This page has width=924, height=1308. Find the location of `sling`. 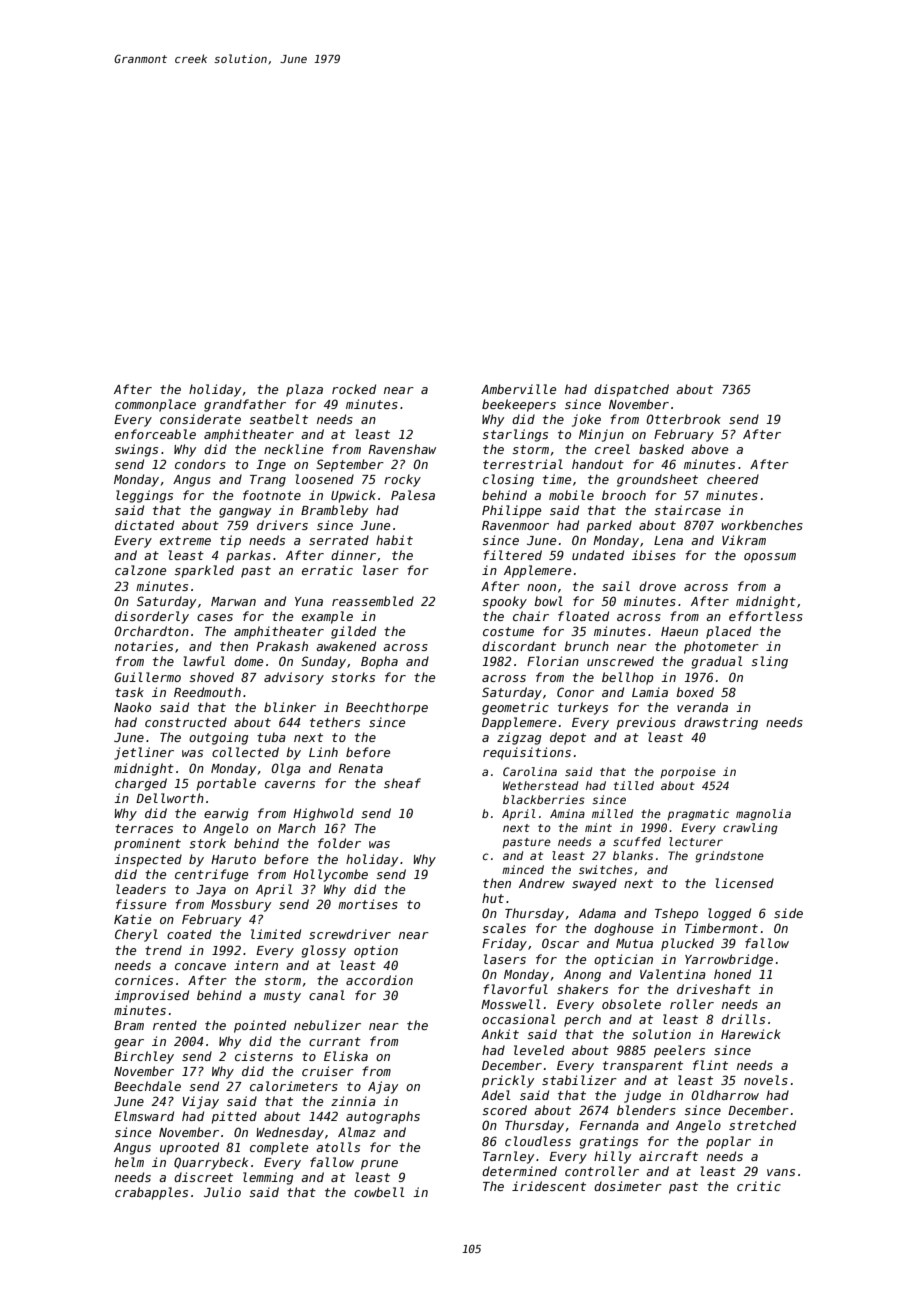

sling is located at coordinates (769, 662).
